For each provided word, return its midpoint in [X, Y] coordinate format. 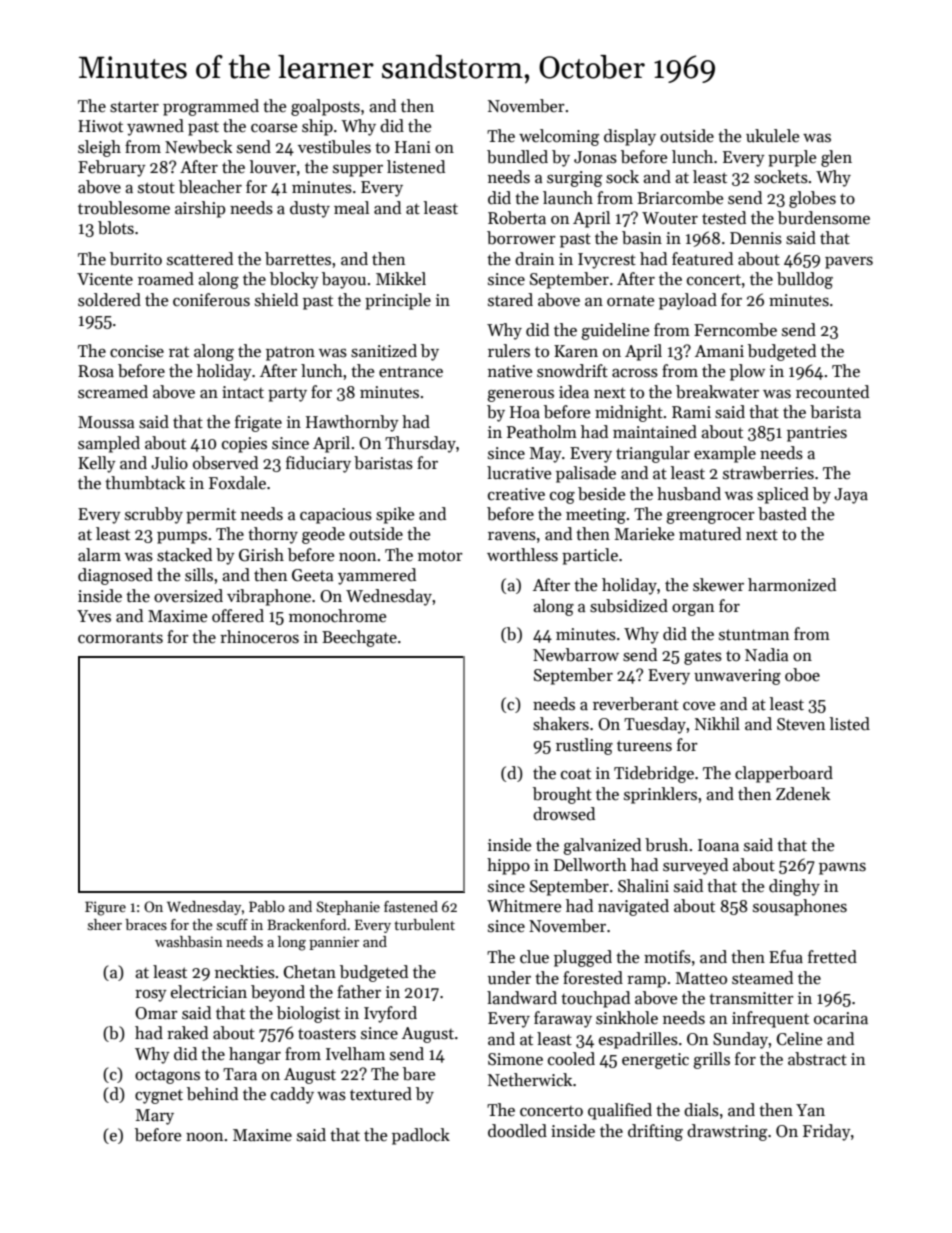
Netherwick [530, 1080]
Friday [827, 1132]
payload [688, 301]
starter [134, 107]
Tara [240, 1074]
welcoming [559, 137]
